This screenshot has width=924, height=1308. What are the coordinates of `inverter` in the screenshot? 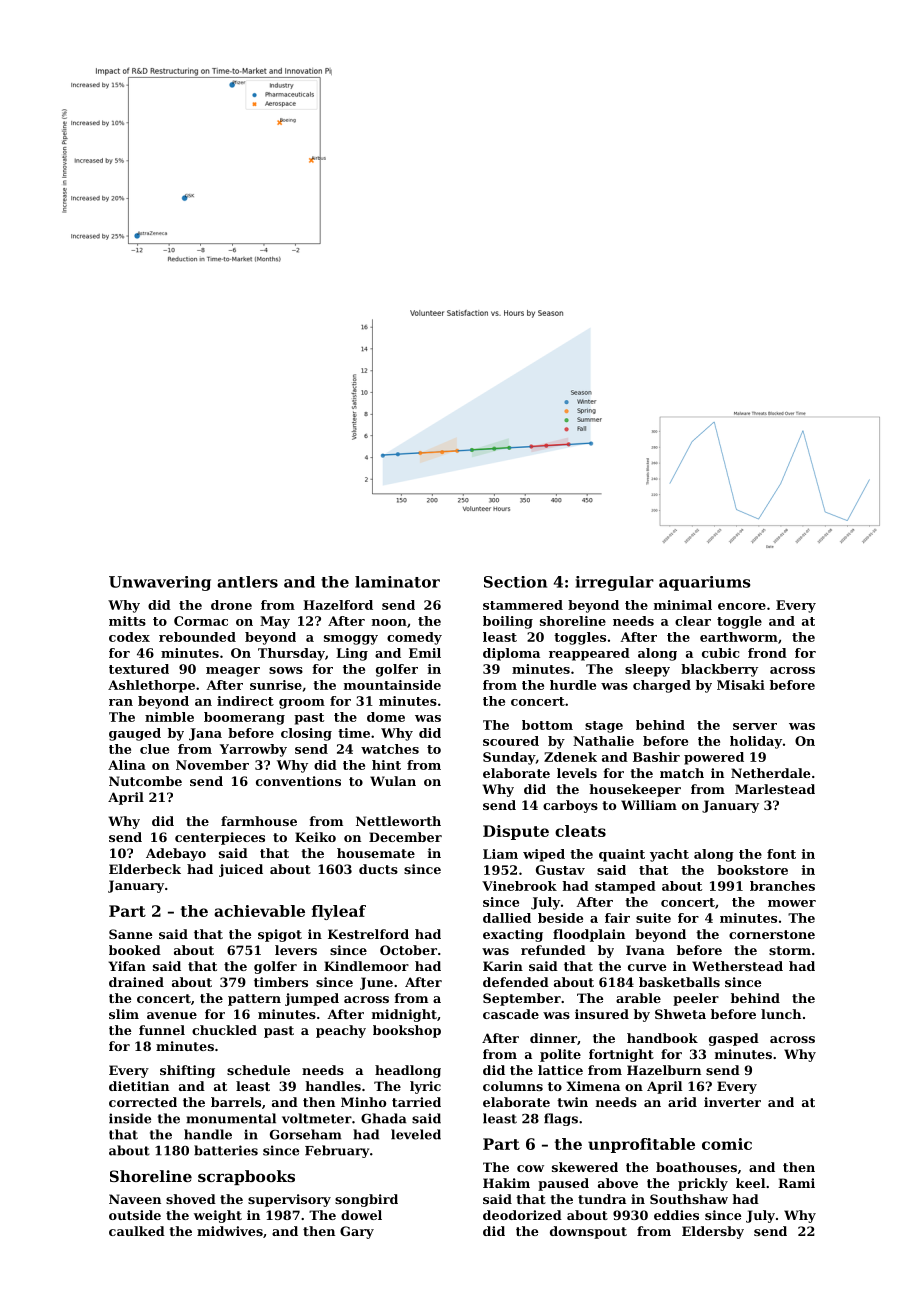 It's located at (732, 1102).
